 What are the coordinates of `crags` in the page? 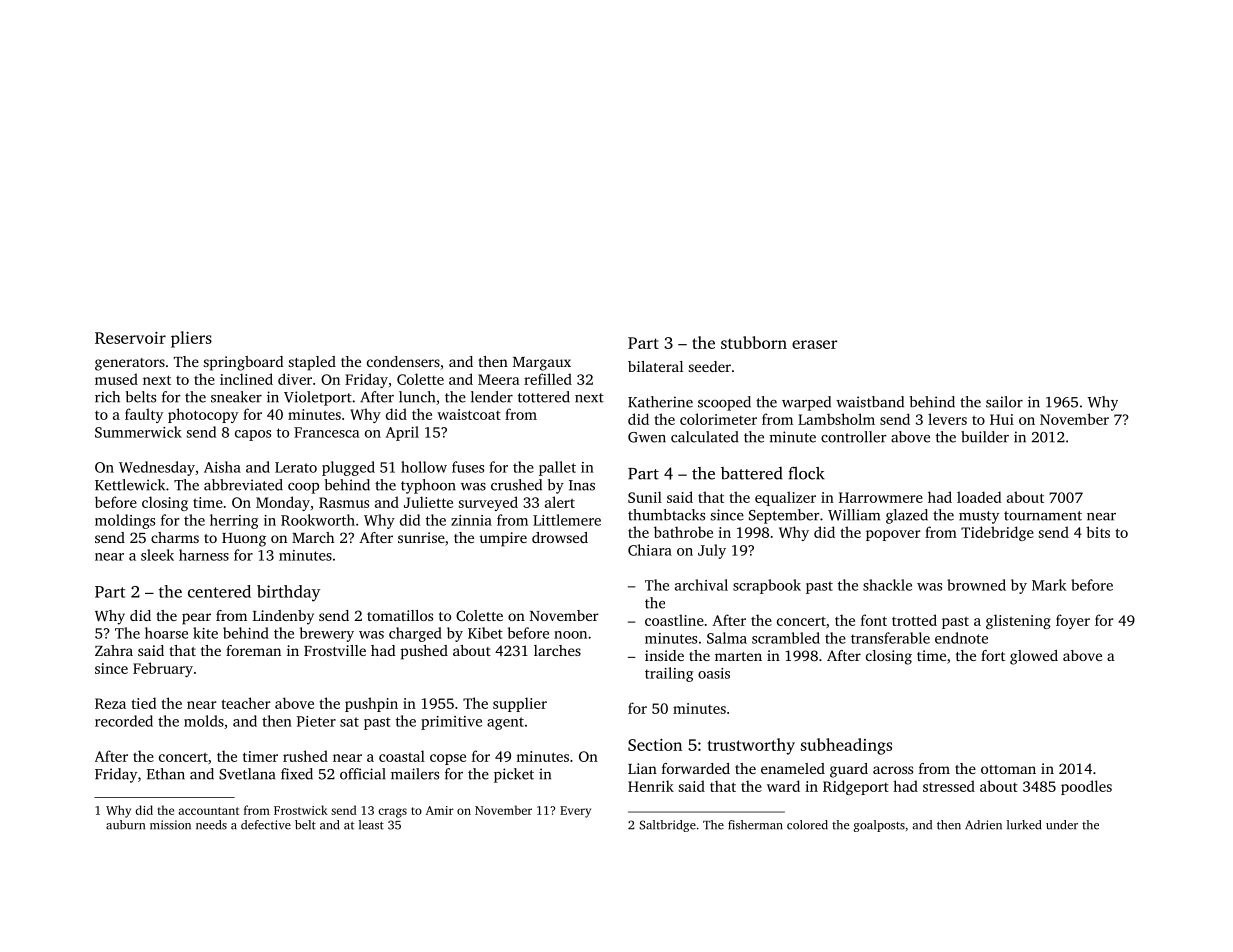 It's located at (392, 813).
